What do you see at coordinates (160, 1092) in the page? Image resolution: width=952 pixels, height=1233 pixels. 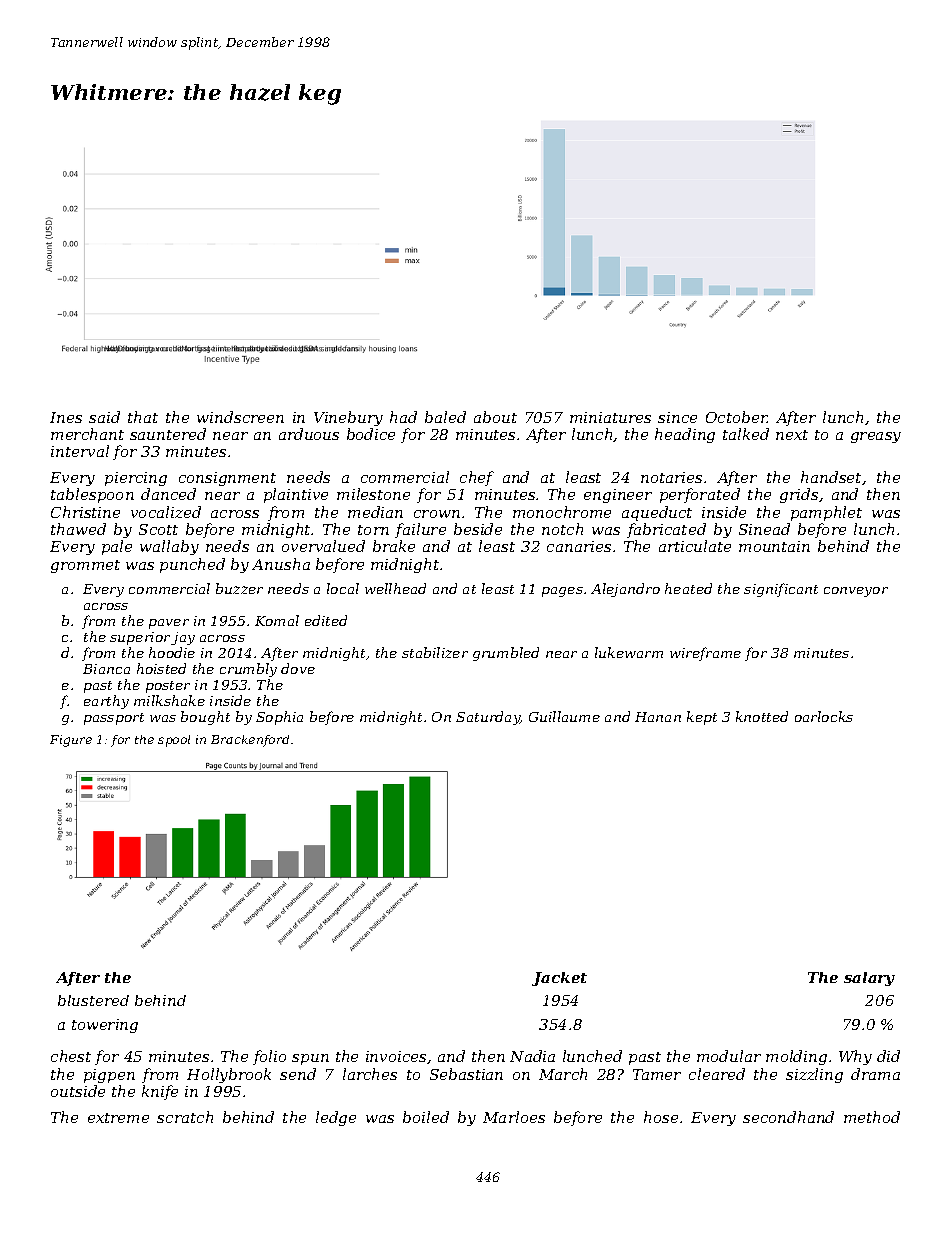 I see `knife` at bounding box center [160, 1092].
